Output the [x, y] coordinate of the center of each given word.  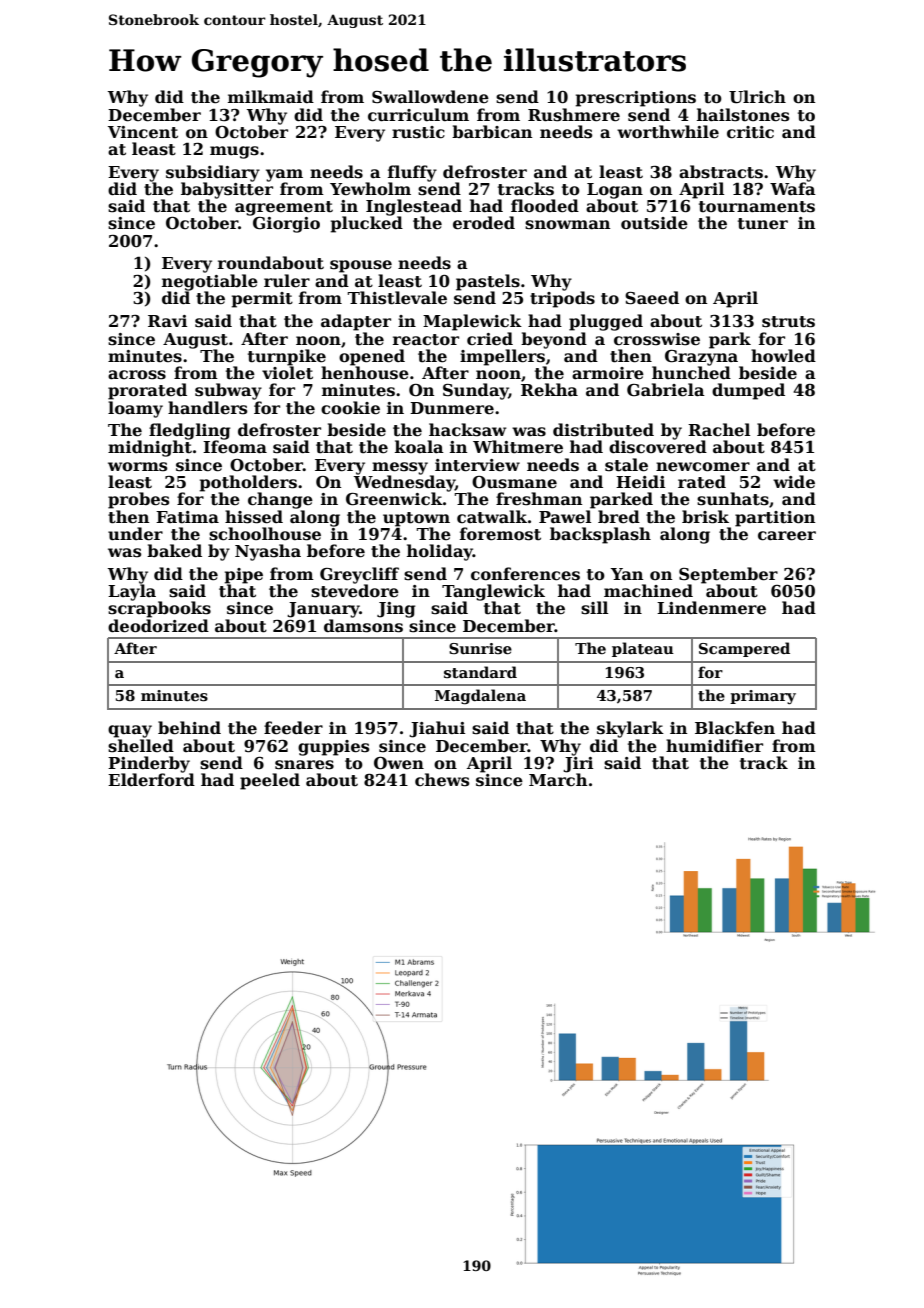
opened [372, 357]
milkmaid [271, 96]
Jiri [578, 765]
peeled [270, 781]
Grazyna [701, 358]
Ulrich [757, 97]
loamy [135, 409]
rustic [418, 132]
